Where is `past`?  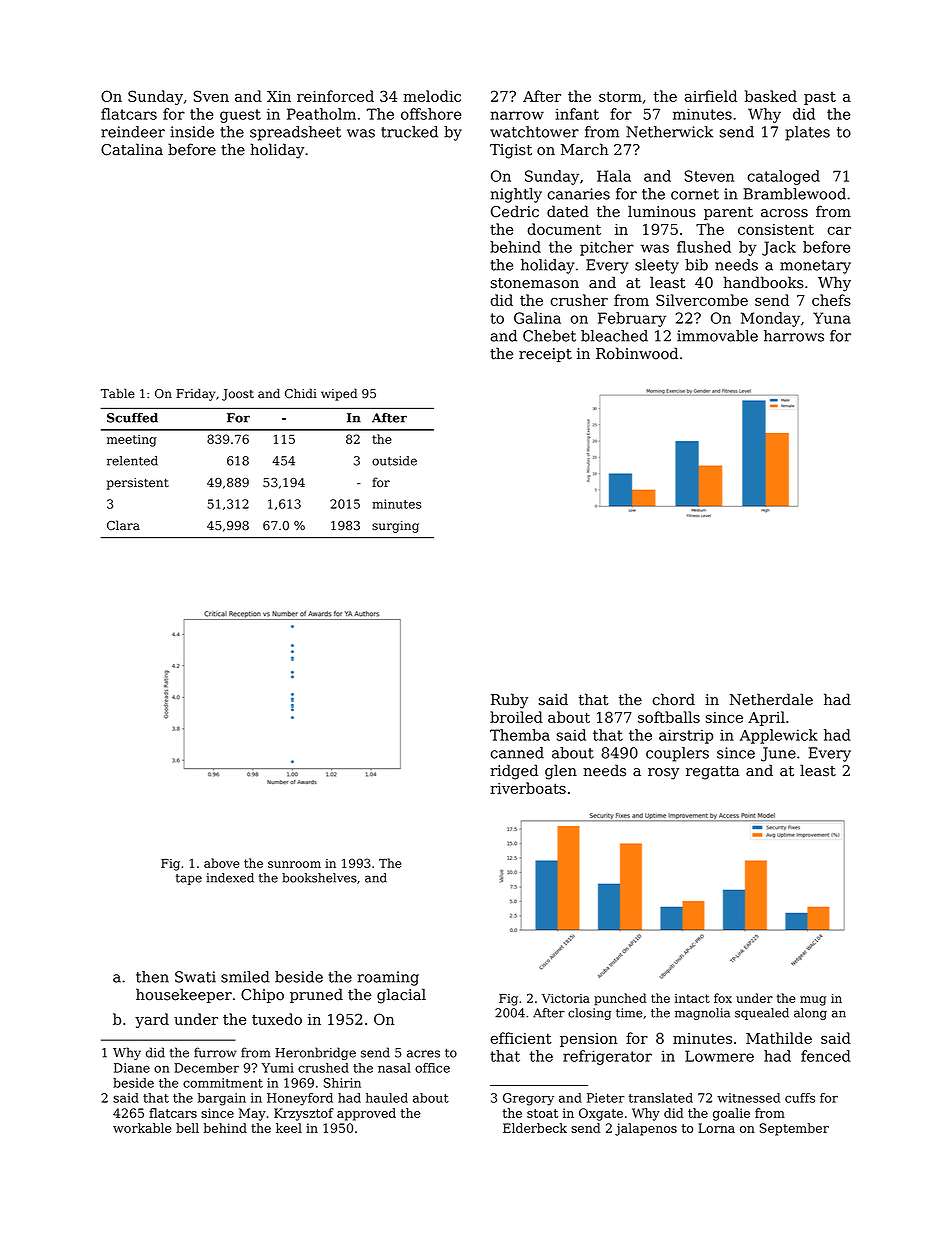 past is located at coordinates (820, 98).
